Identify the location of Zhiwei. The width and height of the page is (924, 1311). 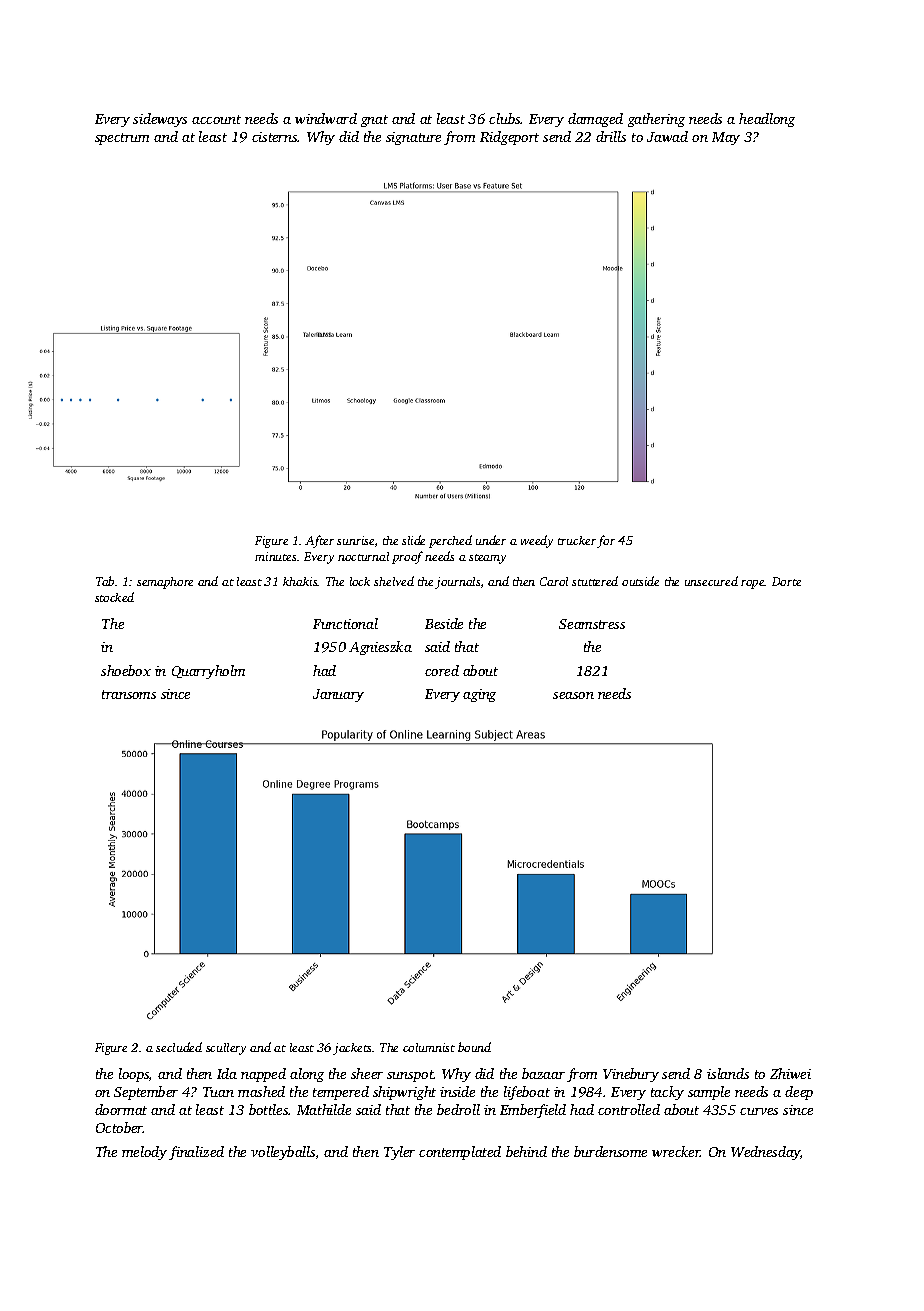
(790, 1073).
